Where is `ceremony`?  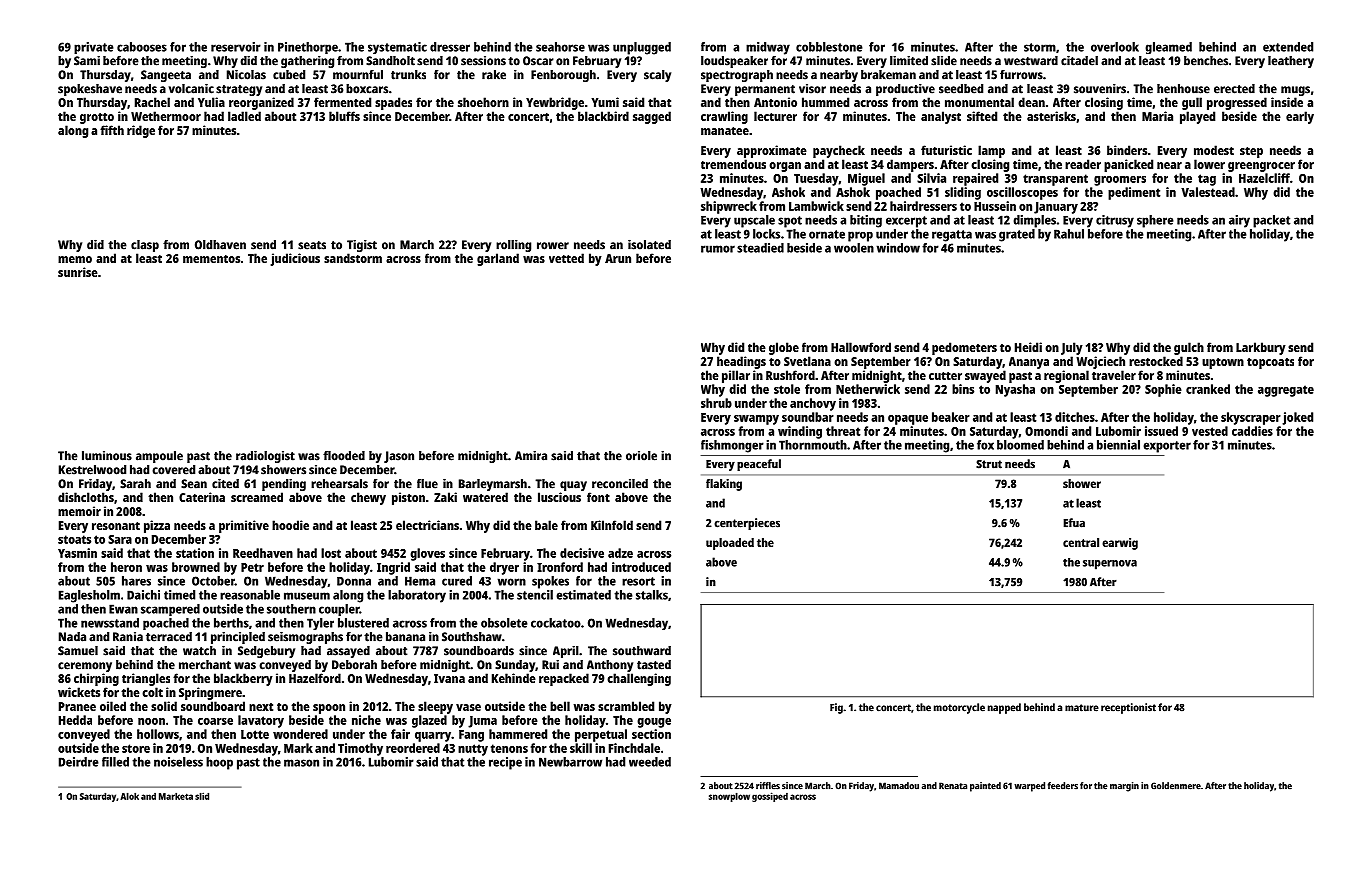
ceremony is located at coordinates (85, 667).
